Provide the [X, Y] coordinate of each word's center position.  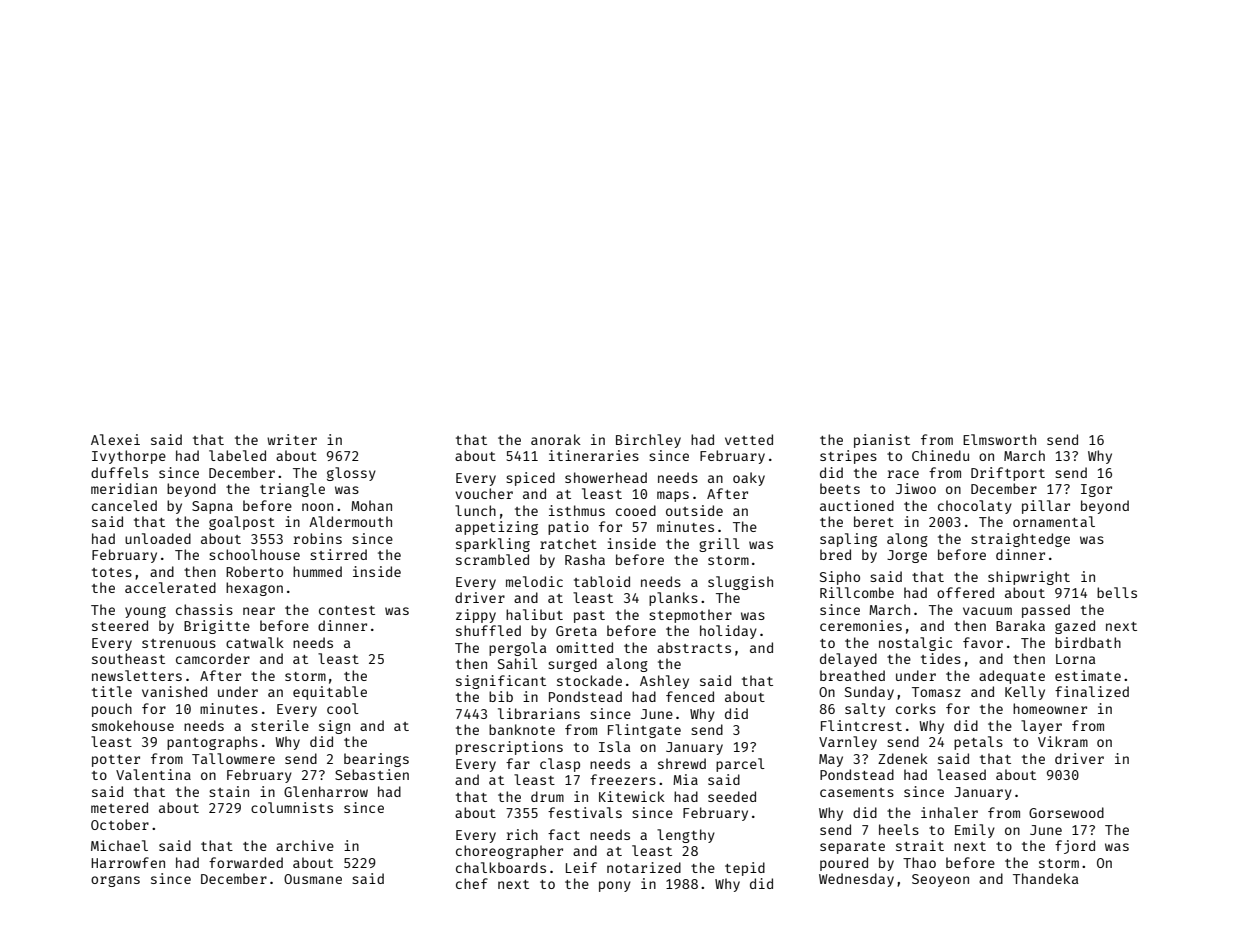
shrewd [682, 763]
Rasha [585, 559]
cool [343, 708]
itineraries [594, 455]
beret [874, 521]
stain [229, 791]
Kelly [1025, 693]
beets [840, 488]
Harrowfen [128, 862]
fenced [690, 696]
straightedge [1020, 540]
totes [112, 572]
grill [719, 545]
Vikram [1063, 741]
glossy [351, 474]
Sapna [212, 507]
